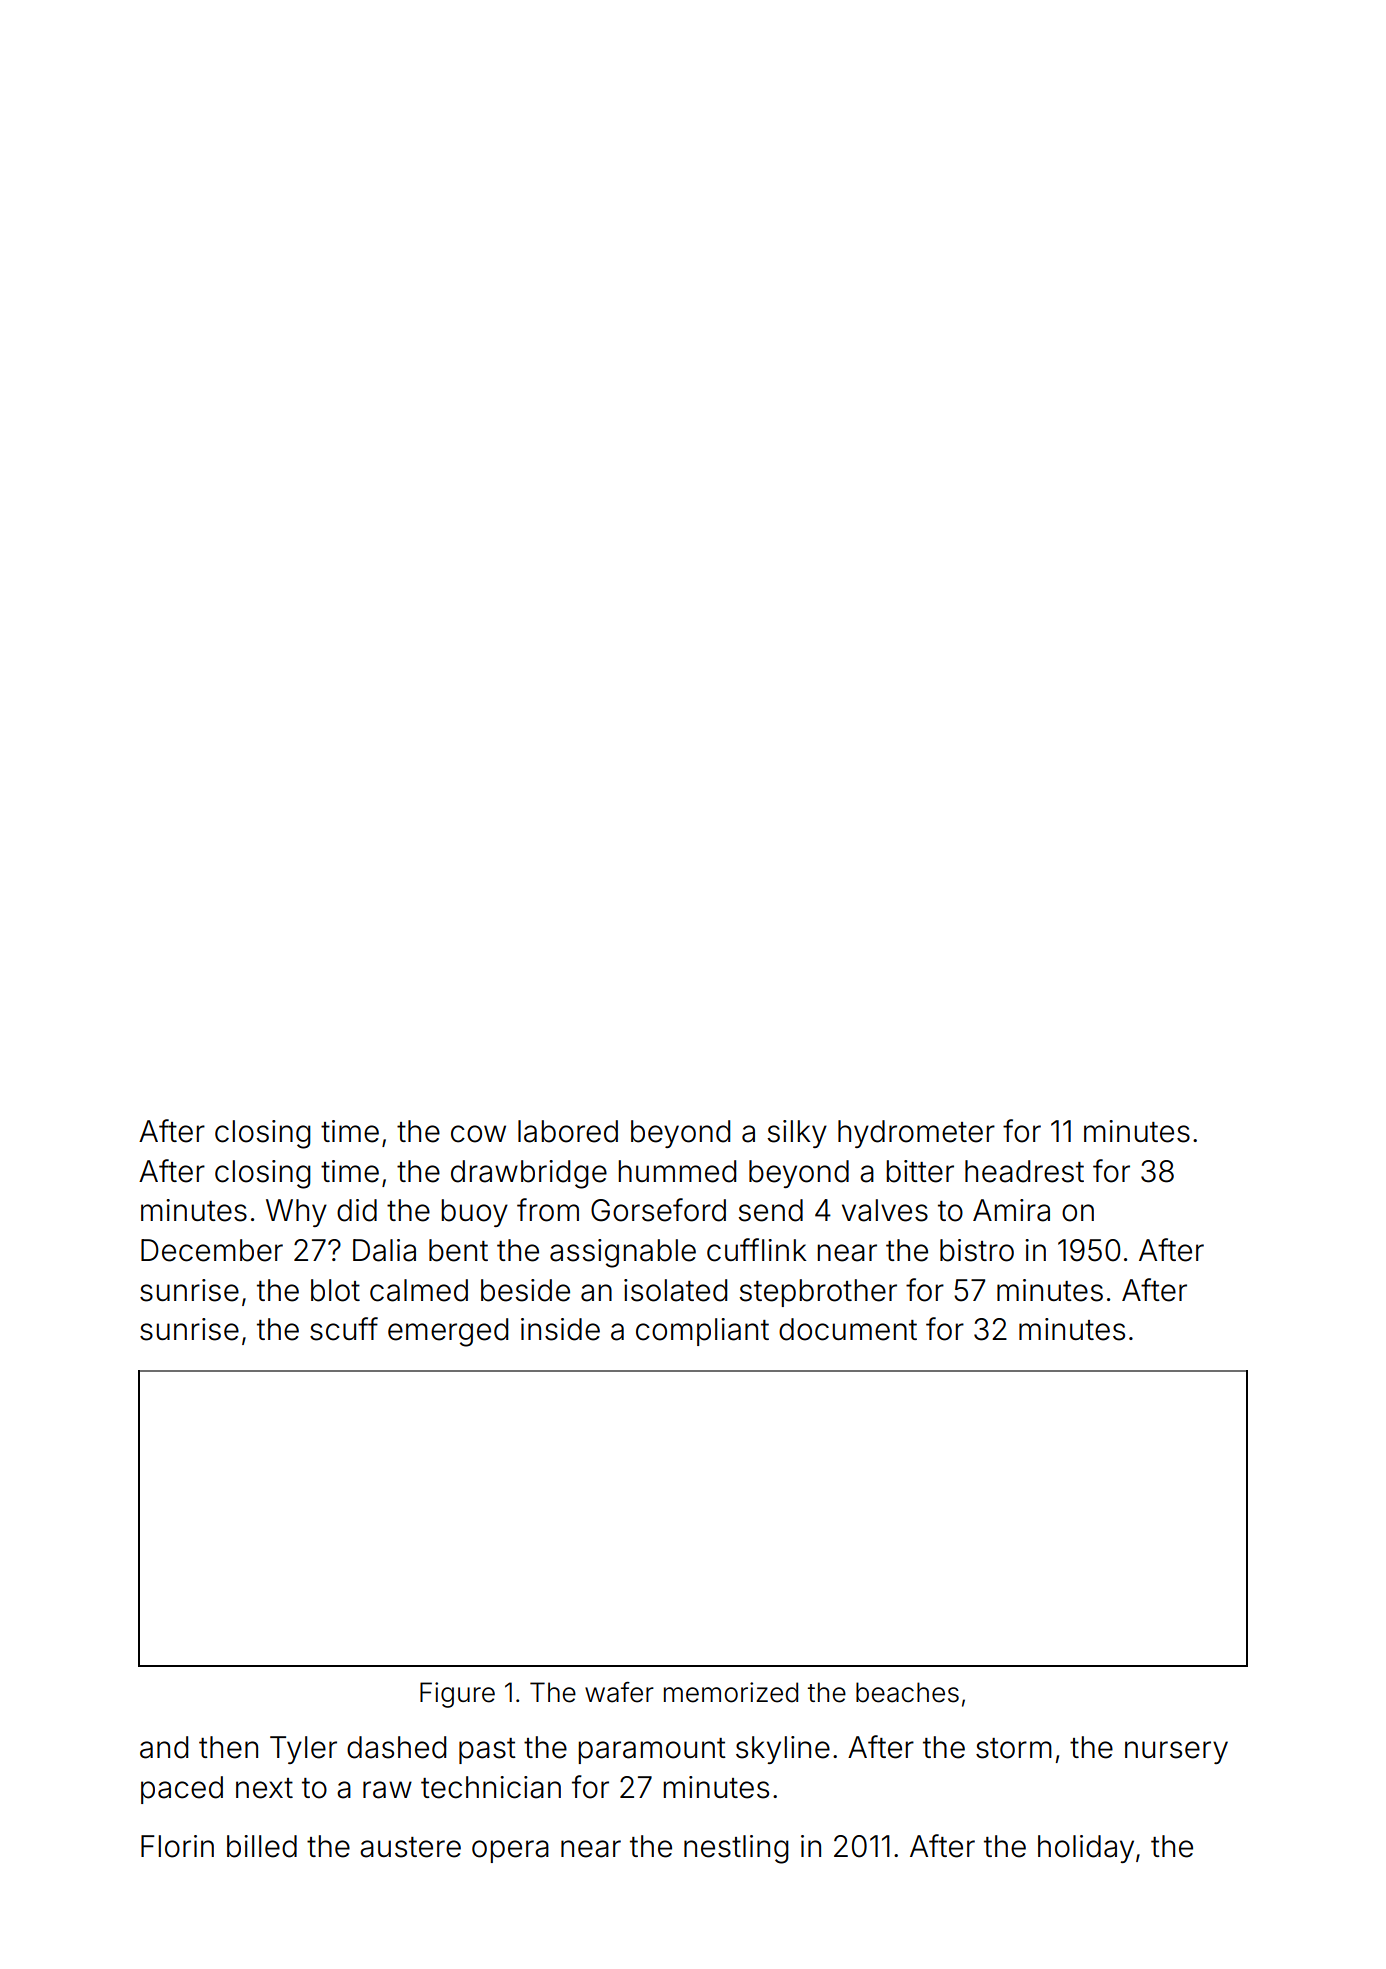 The height and width of the screenshot is (1969, 1386). I want to click on beaches, so click(907, 1692).
